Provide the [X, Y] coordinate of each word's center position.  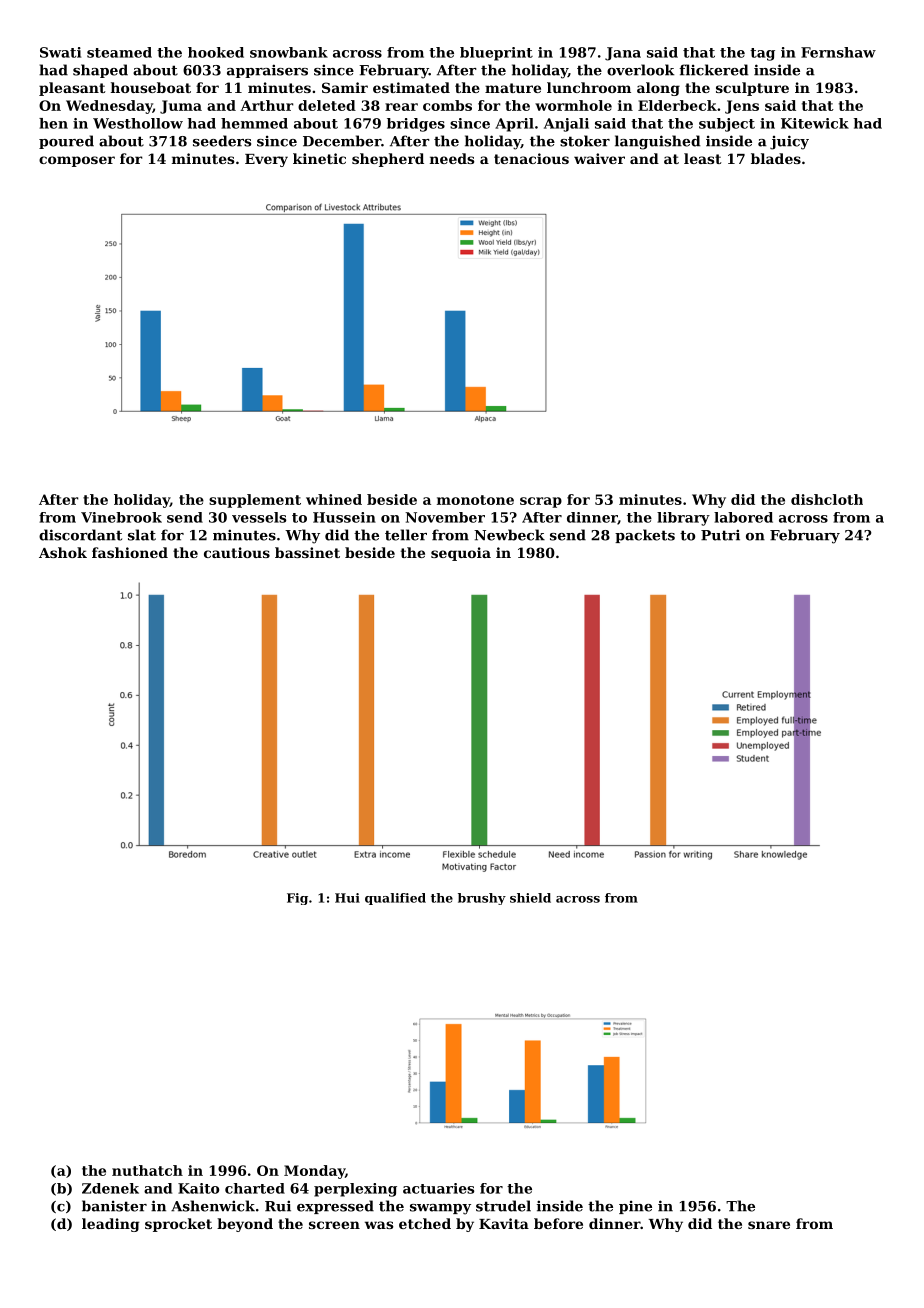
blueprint [496, 54]
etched [425, 1223]
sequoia [461, 554]
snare [769, 1225]
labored [743, 517]
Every [266, 160]
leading [110, 1225]
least [702, 158]
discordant [80, 535]
